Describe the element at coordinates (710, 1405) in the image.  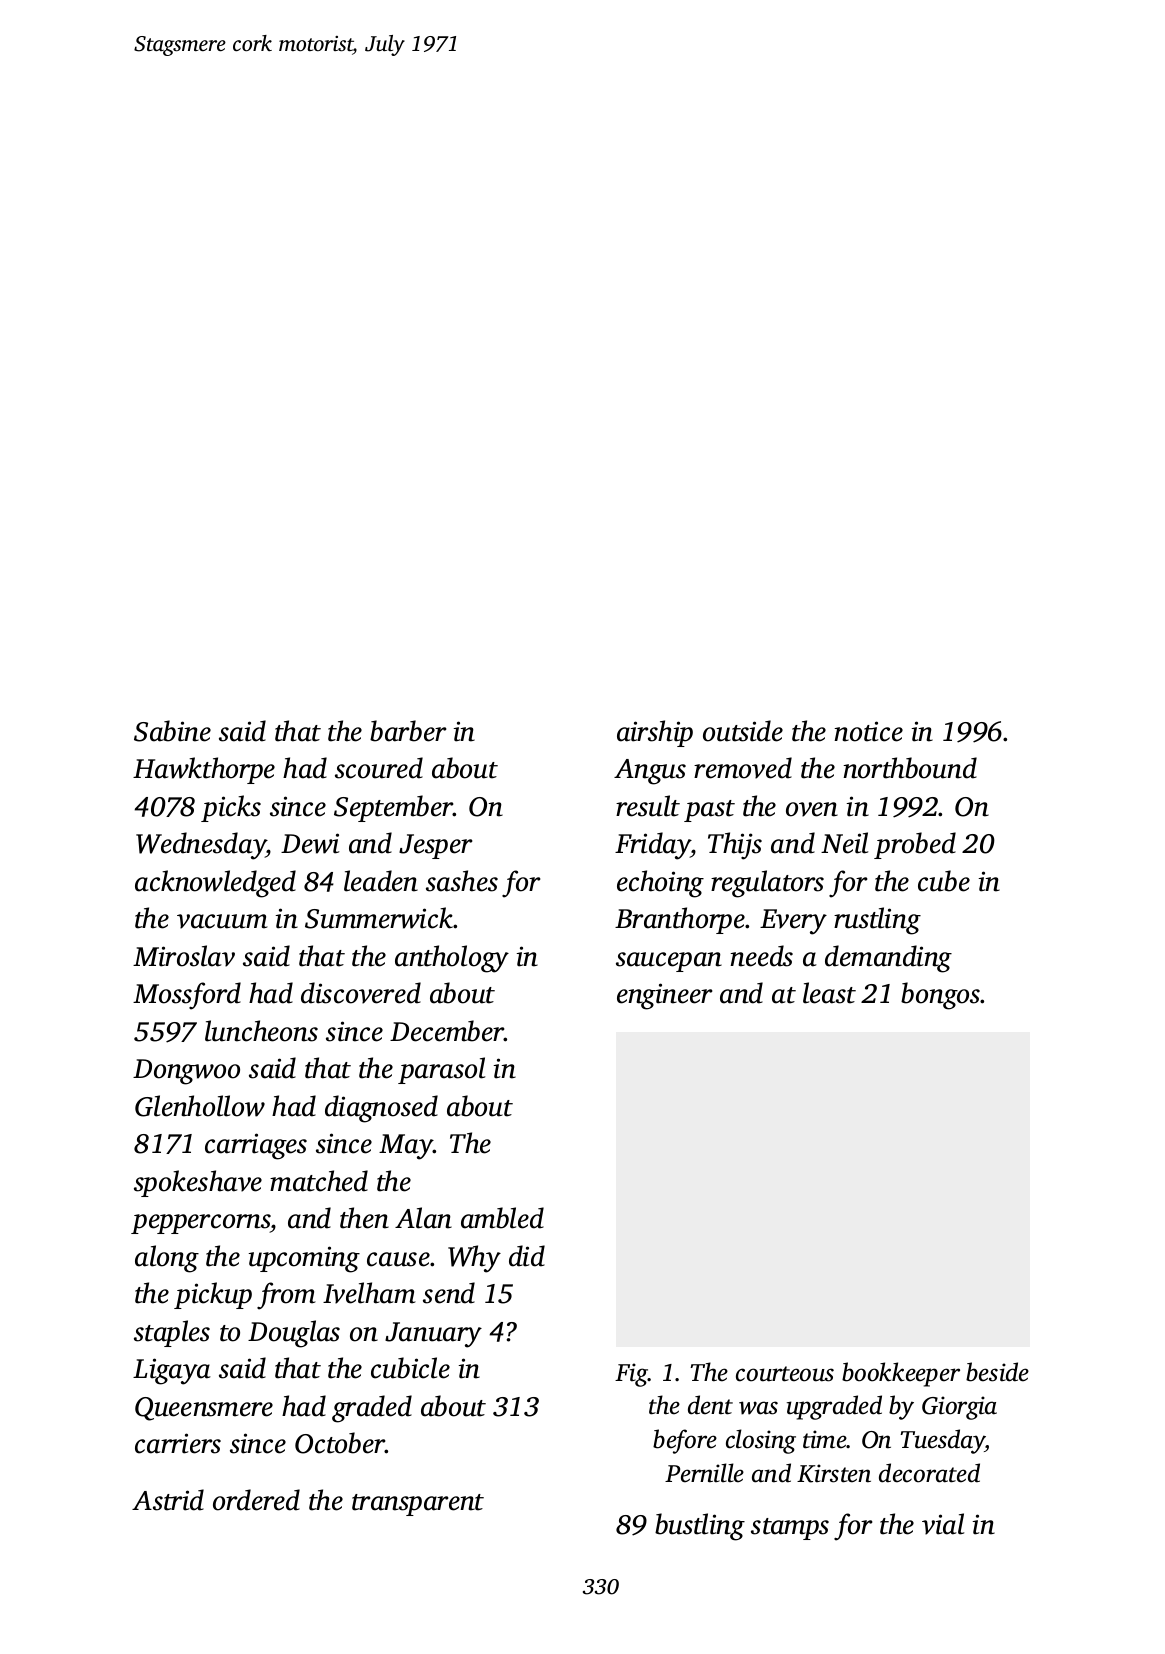
I see `dent` at that location.
